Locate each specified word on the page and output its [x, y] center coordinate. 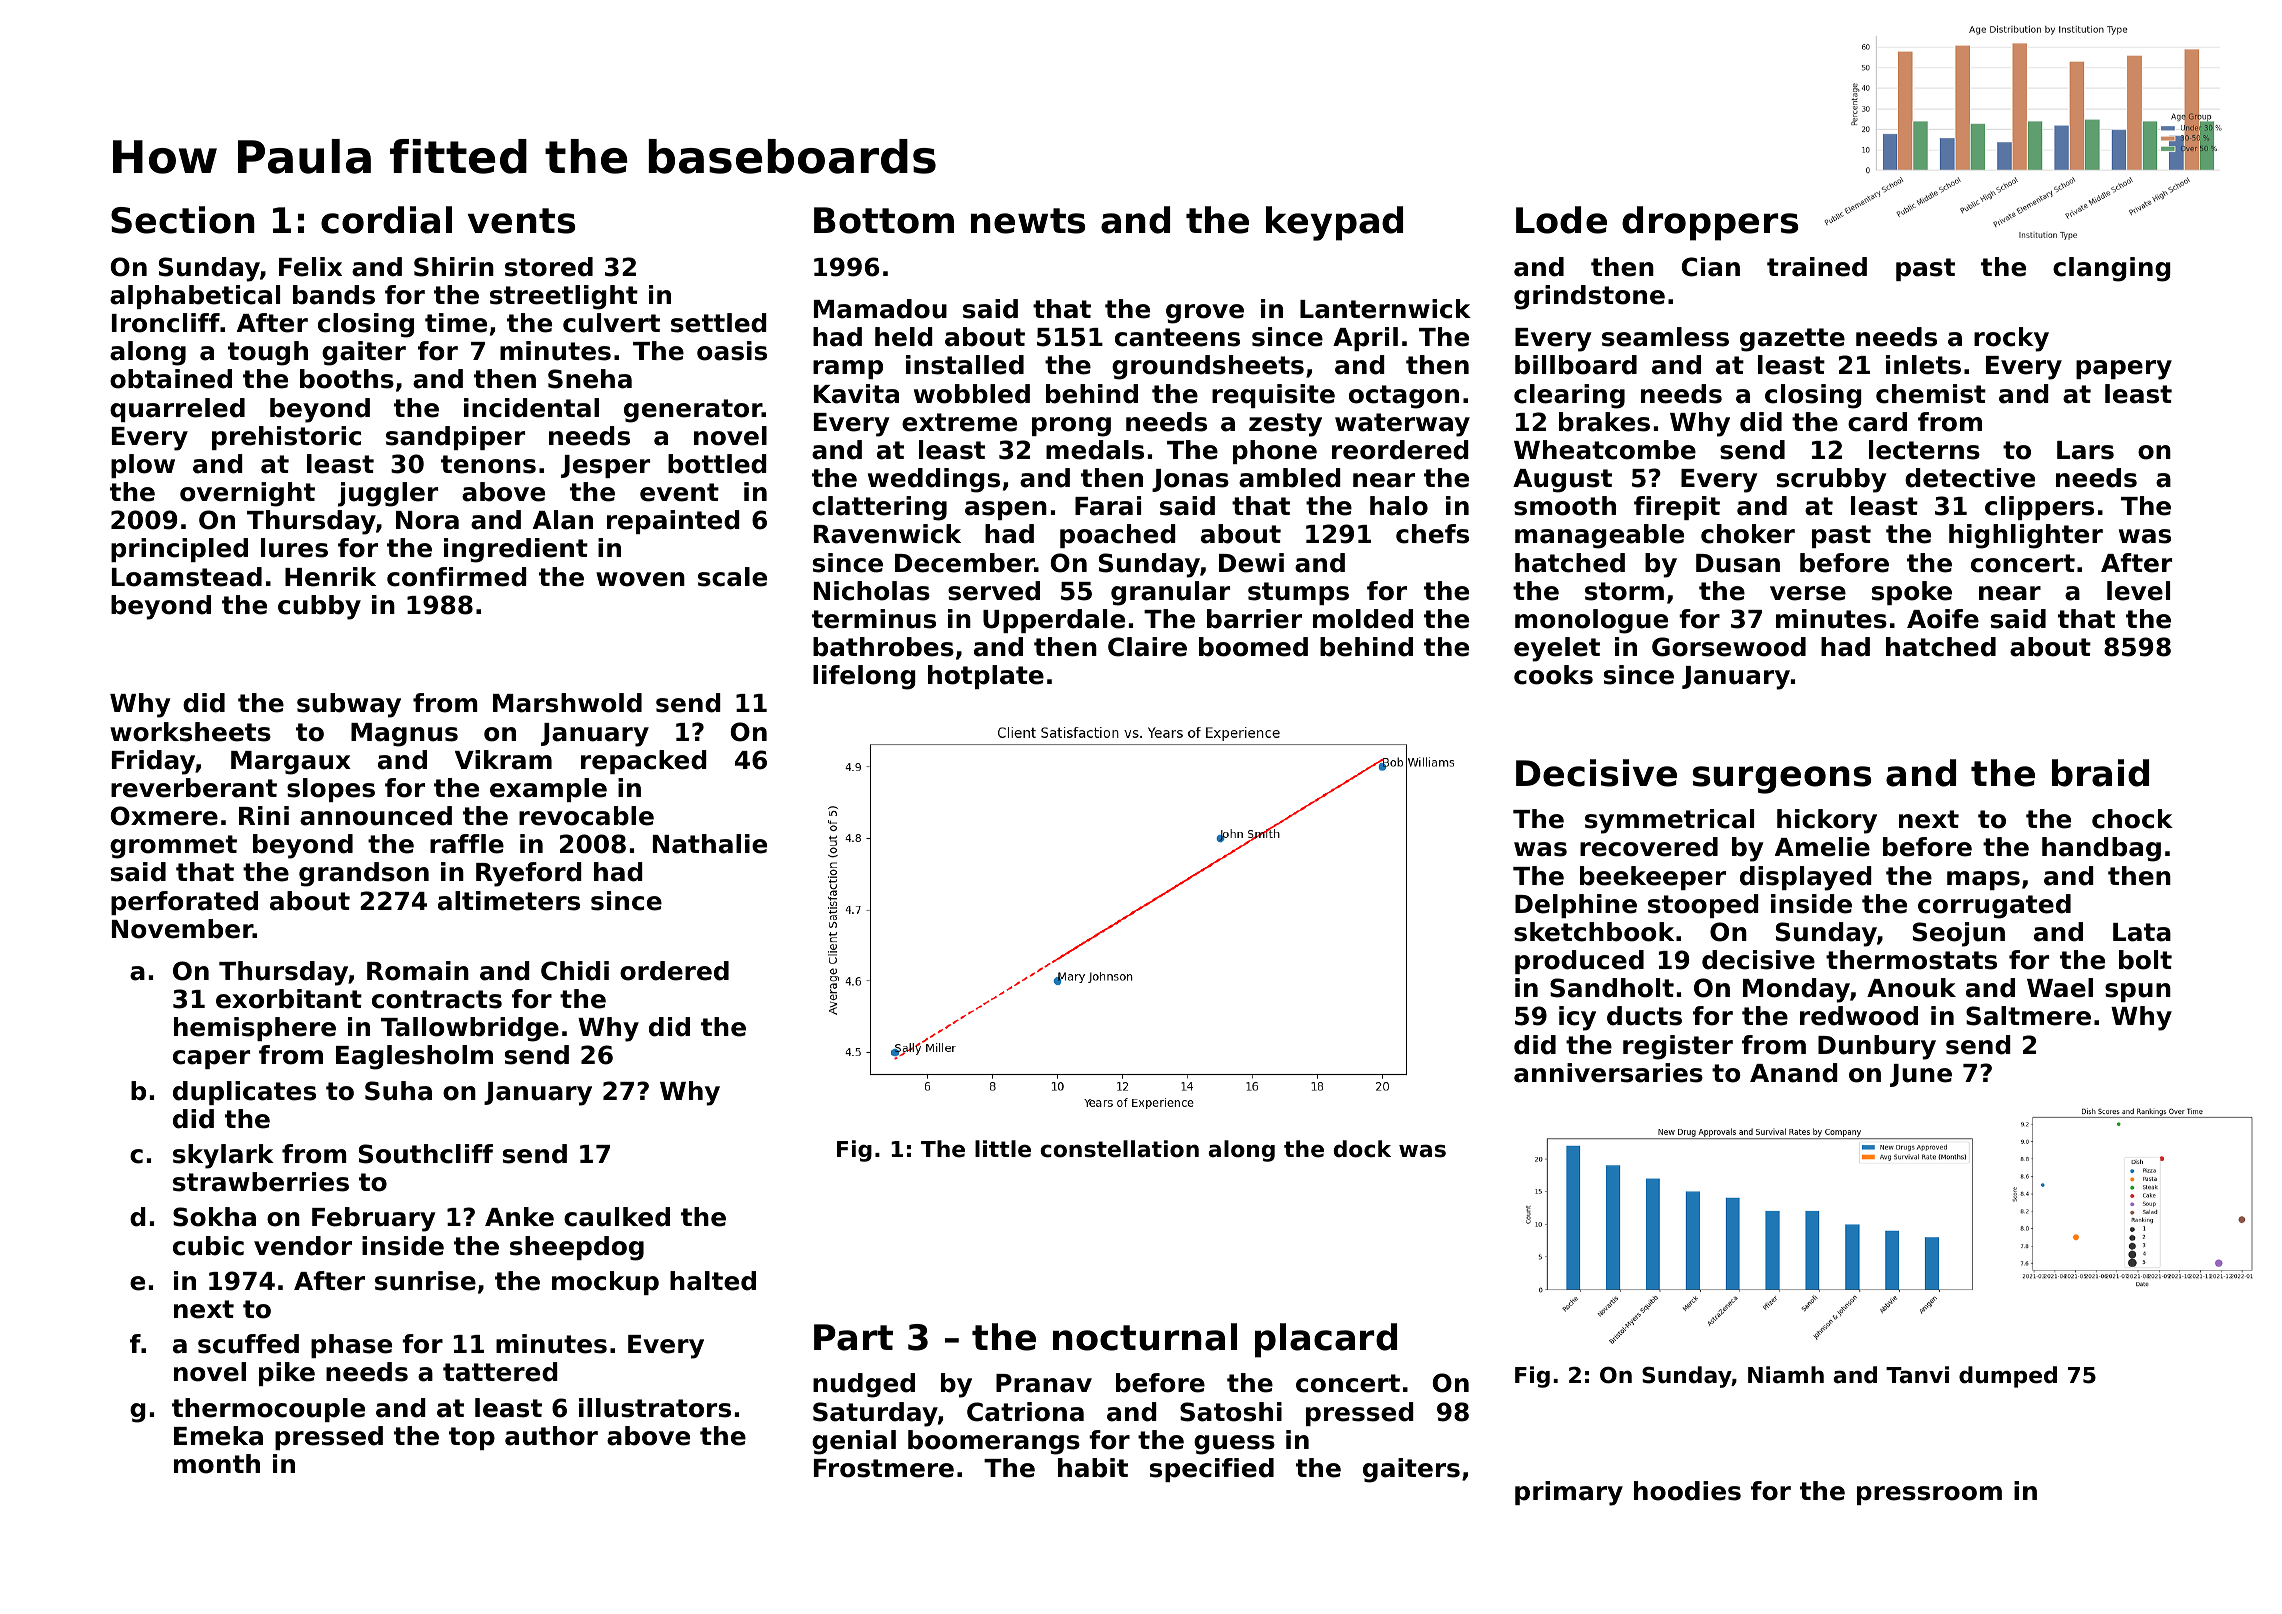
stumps [1298, 593]
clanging [2112, 269]
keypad [1334, 223]
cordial [386, 220]
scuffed [248, 1344]
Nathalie [710, 844]
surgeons [1782, 780]
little [1003, 1149]
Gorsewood [1729, 647]
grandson [364, 874]
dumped [2008, 1377]
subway [349, 705]
